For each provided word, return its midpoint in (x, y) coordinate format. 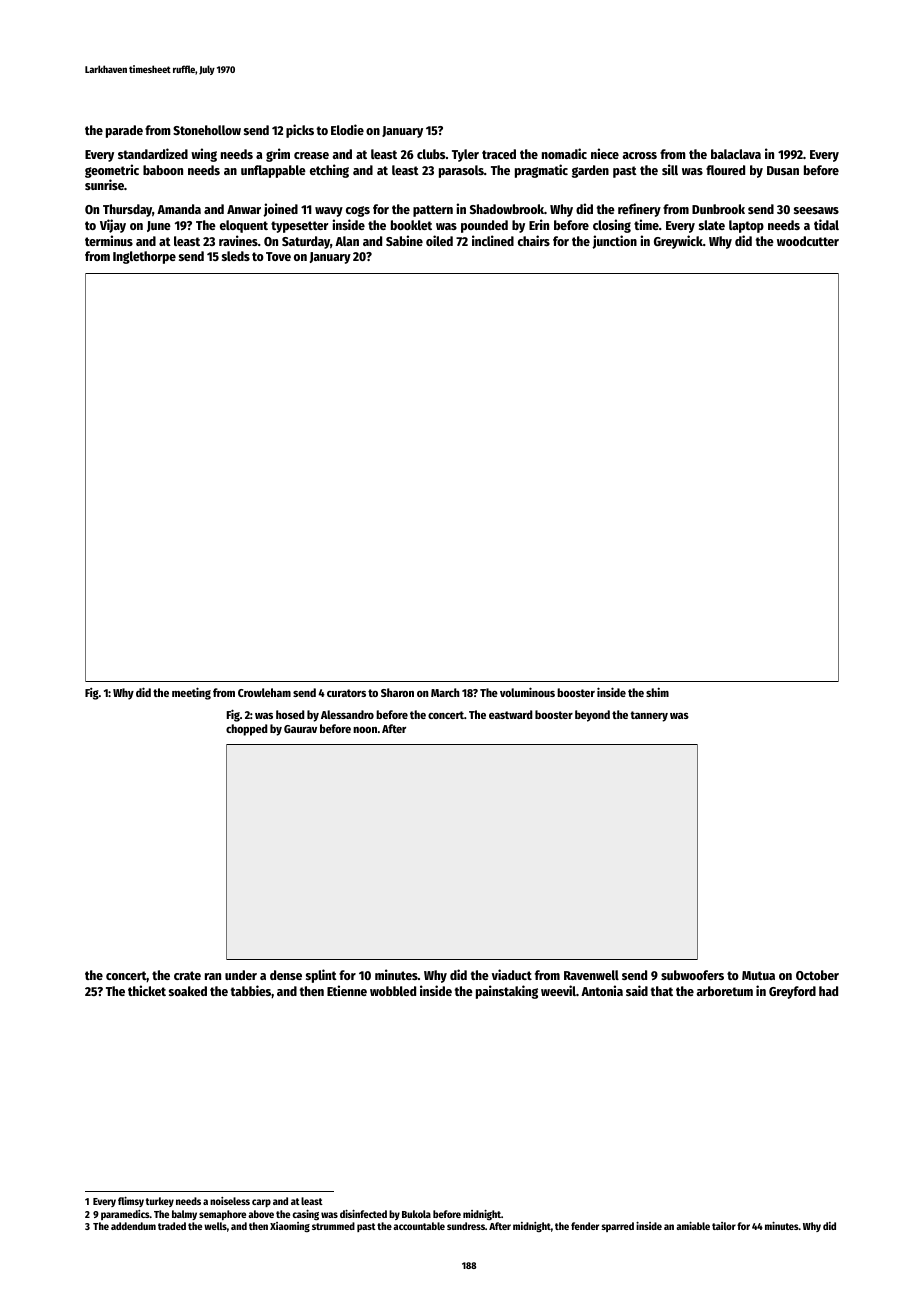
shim (657, 692)
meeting (191, 693)
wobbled (393, 991)
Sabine (404, 240)
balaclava (736, 154)
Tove (278, 256)
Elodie (347, 129)
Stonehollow (207, 130)
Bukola (416, 1214)
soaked (188, 991)
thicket (147, 990)
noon (365, 730)
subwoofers (692, 975)
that (662, 991)
